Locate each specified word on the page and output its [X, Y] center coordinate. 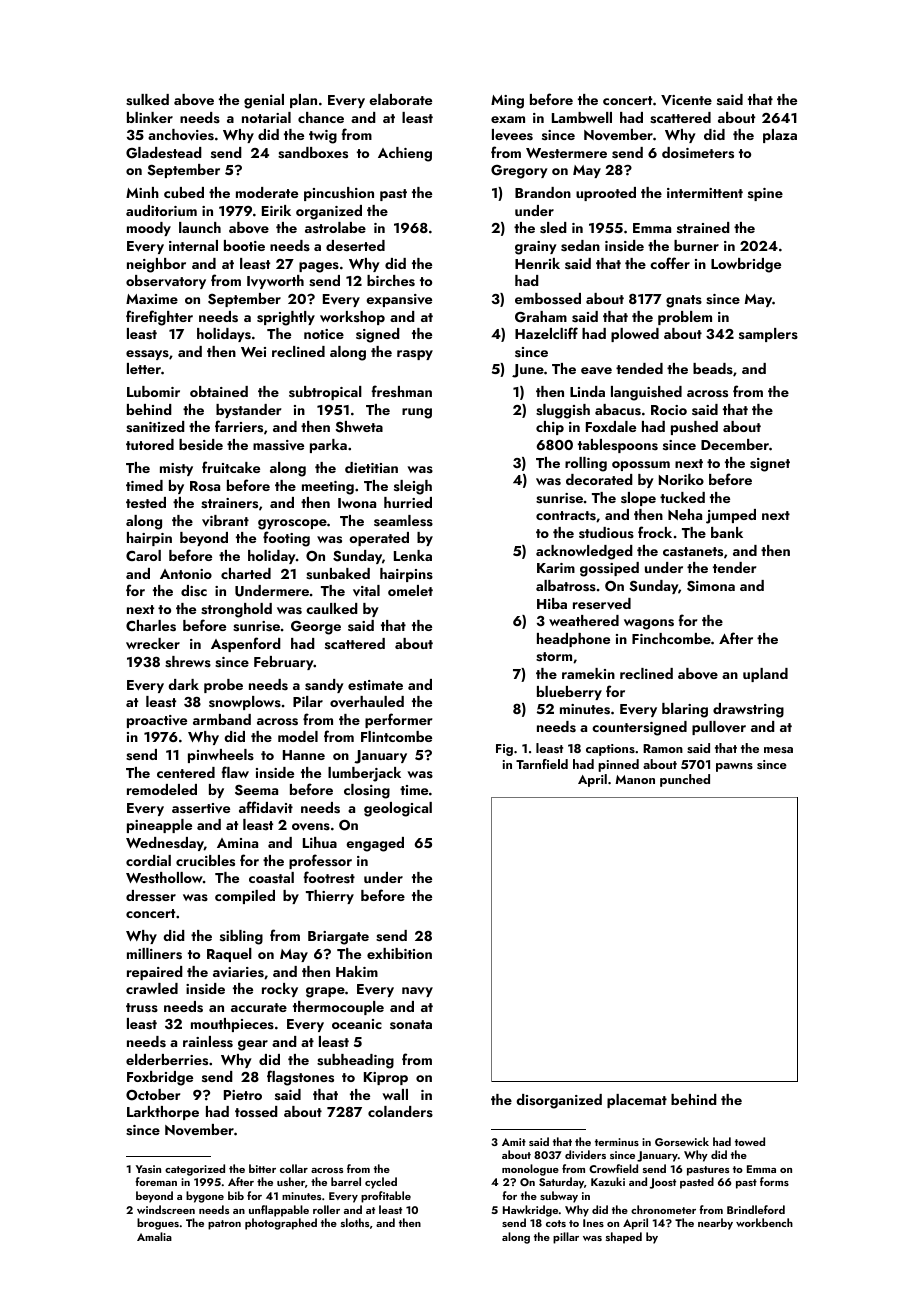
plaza [780, 136]
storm [554, 657]
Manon [635, 779]
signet [770, 465]
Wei [253, 352]
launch [200, 227]
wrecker [153, 643]
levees [512, 135]
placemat [637, 1101]
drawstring [748, 710]
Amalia [154, 1236]
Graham [541, 317]
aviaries [238, 972]
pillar [566, 1238]
